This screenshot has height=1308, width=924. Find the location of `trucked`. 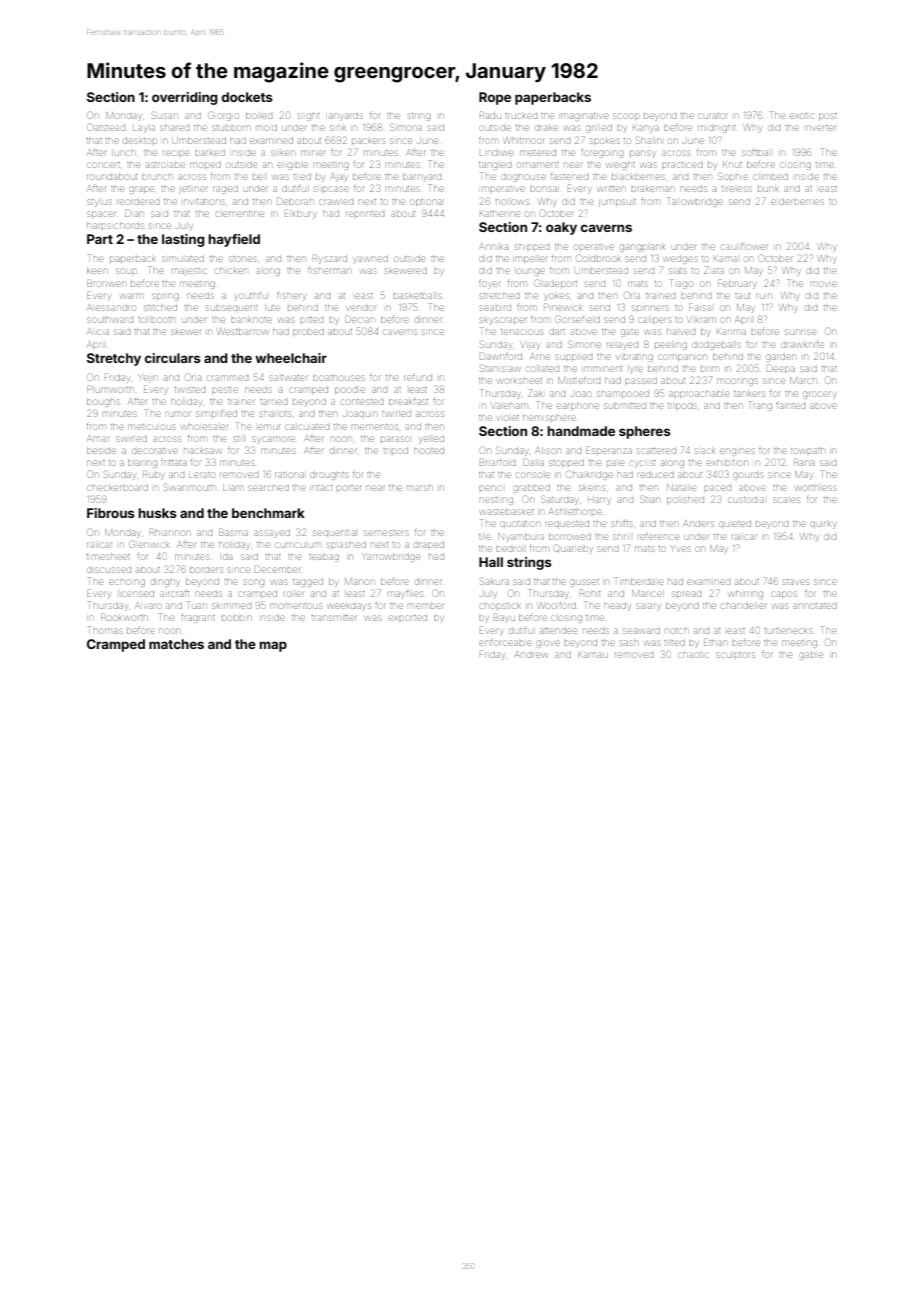

trucked is located at coordinates (521, 116).
